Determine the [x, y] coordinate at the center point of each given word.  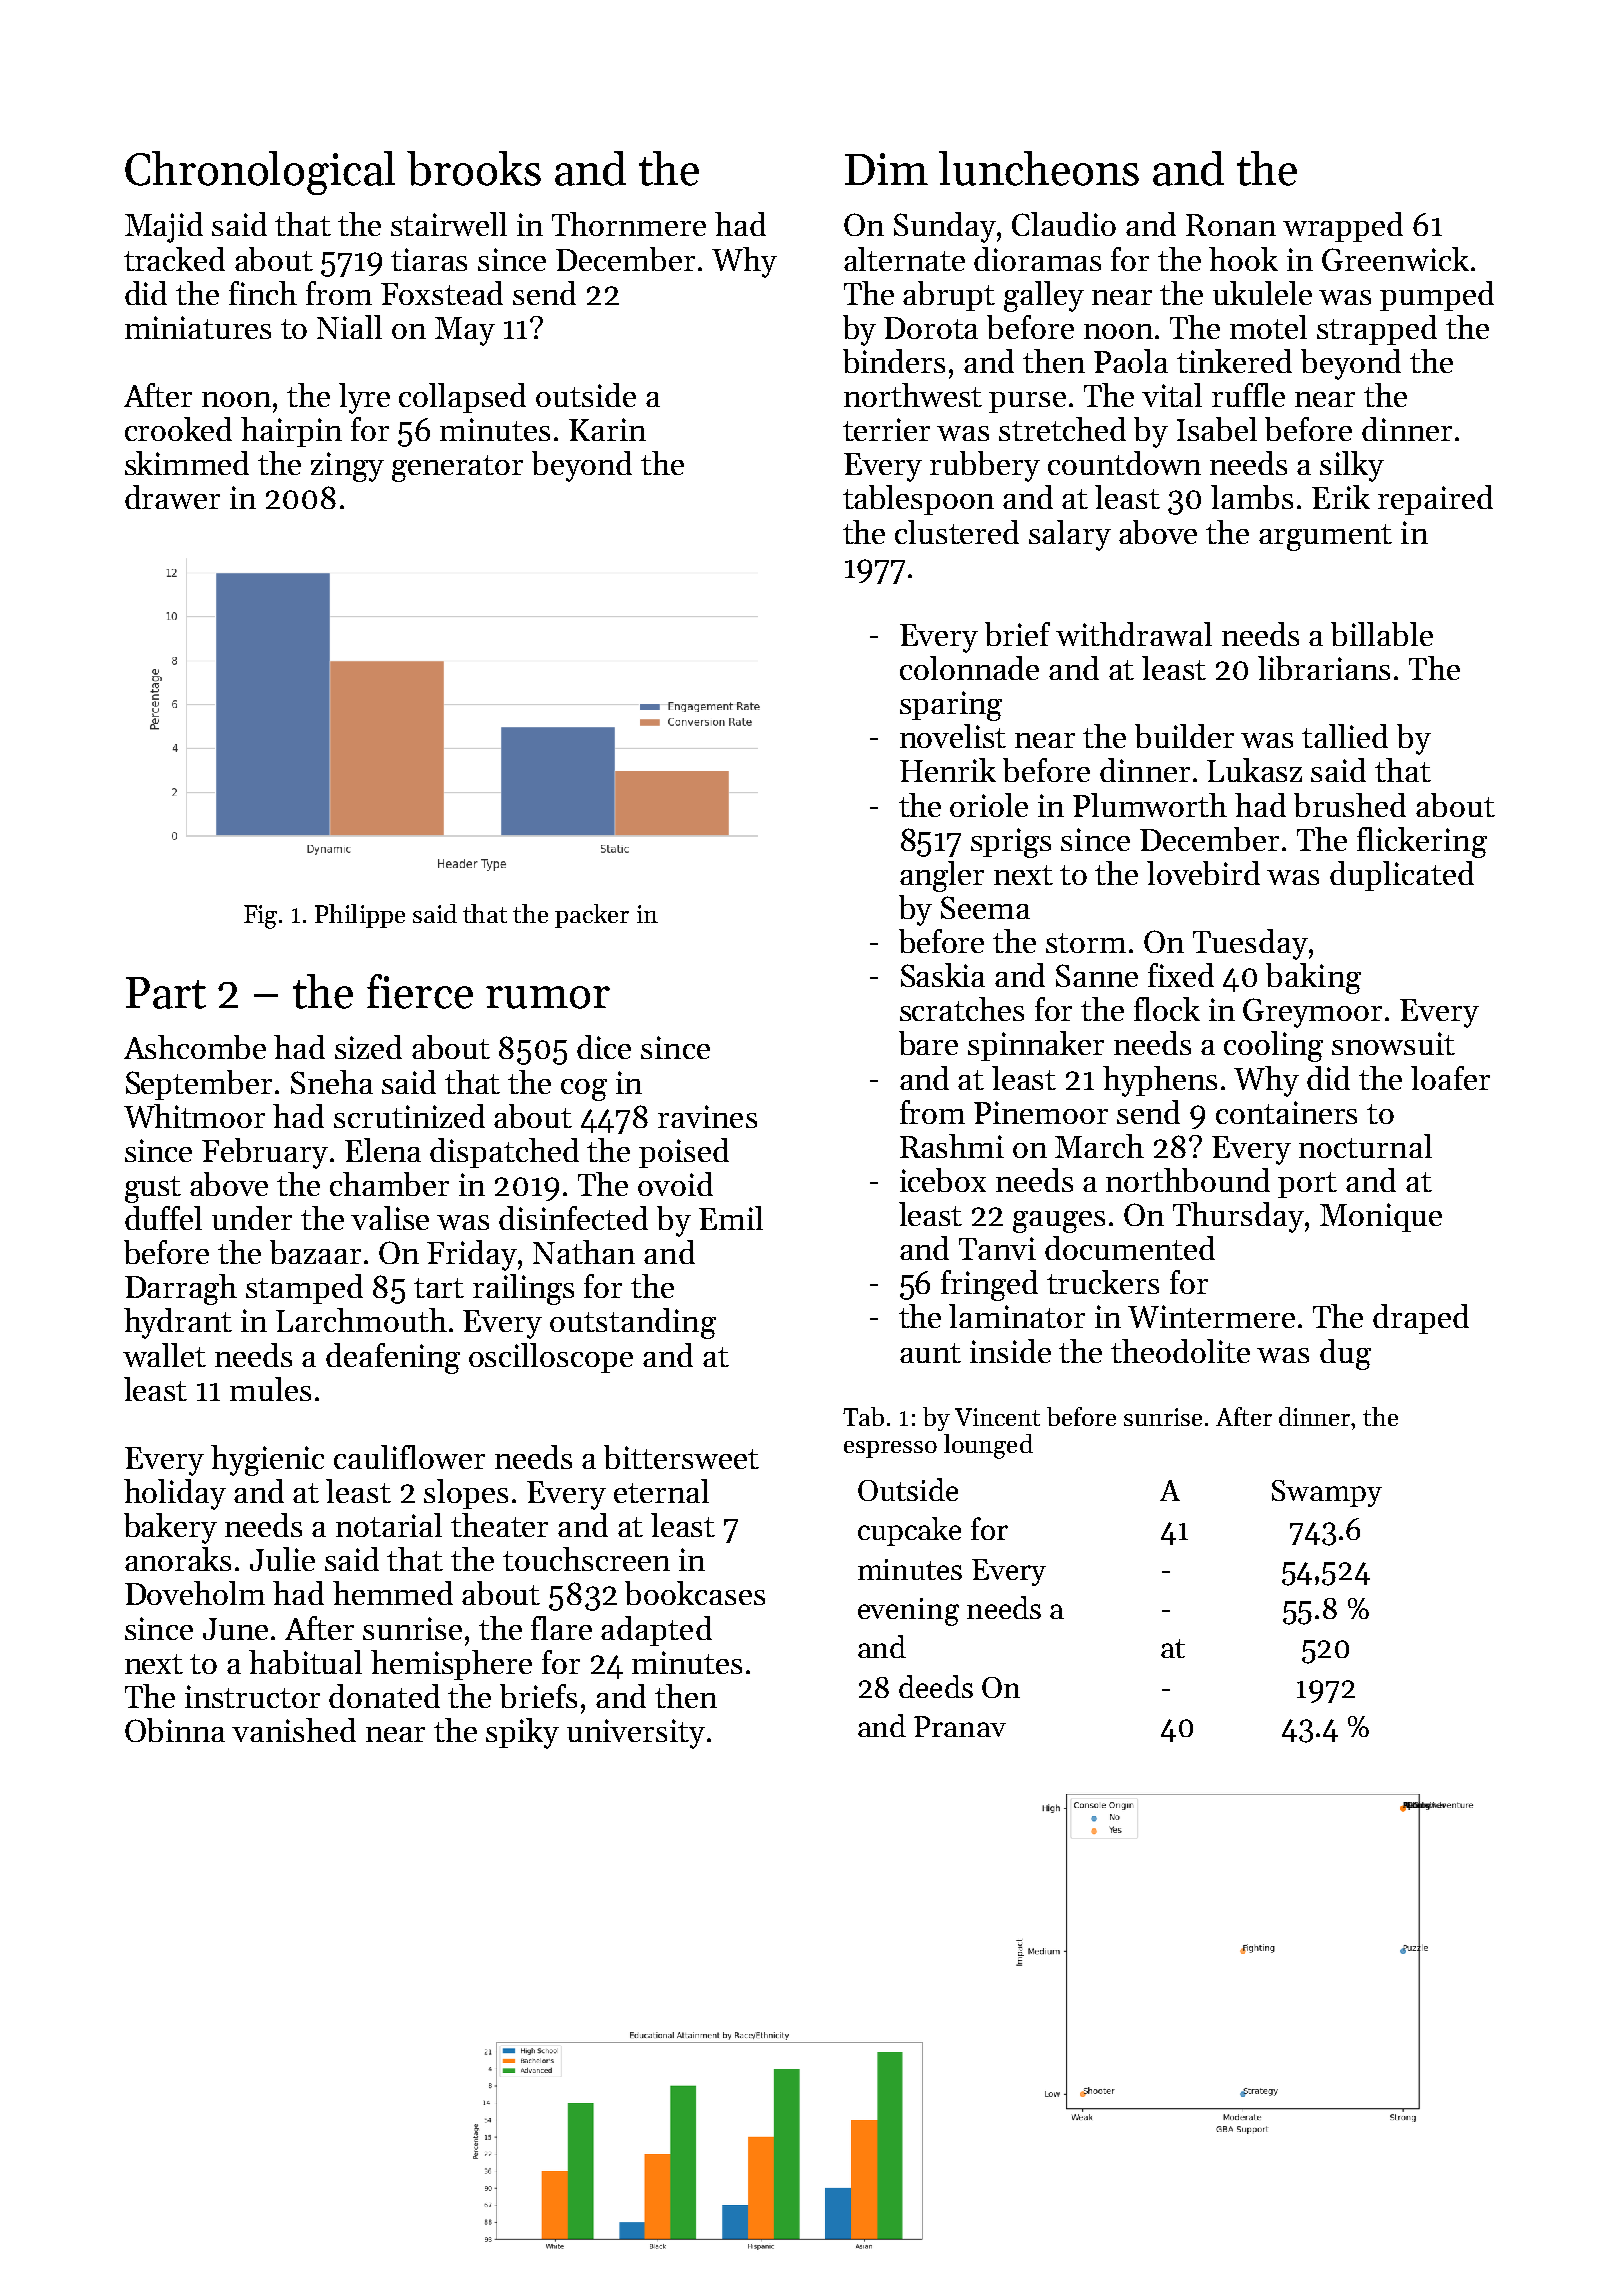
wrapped [1343, 227]
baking [1313, 978]
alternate [904, 259]
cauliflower [409, 1457]
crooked [178, 429]
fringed [989, 1285]
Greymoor [1312, 1013]
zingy [347, 467]
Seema [985, 907]
